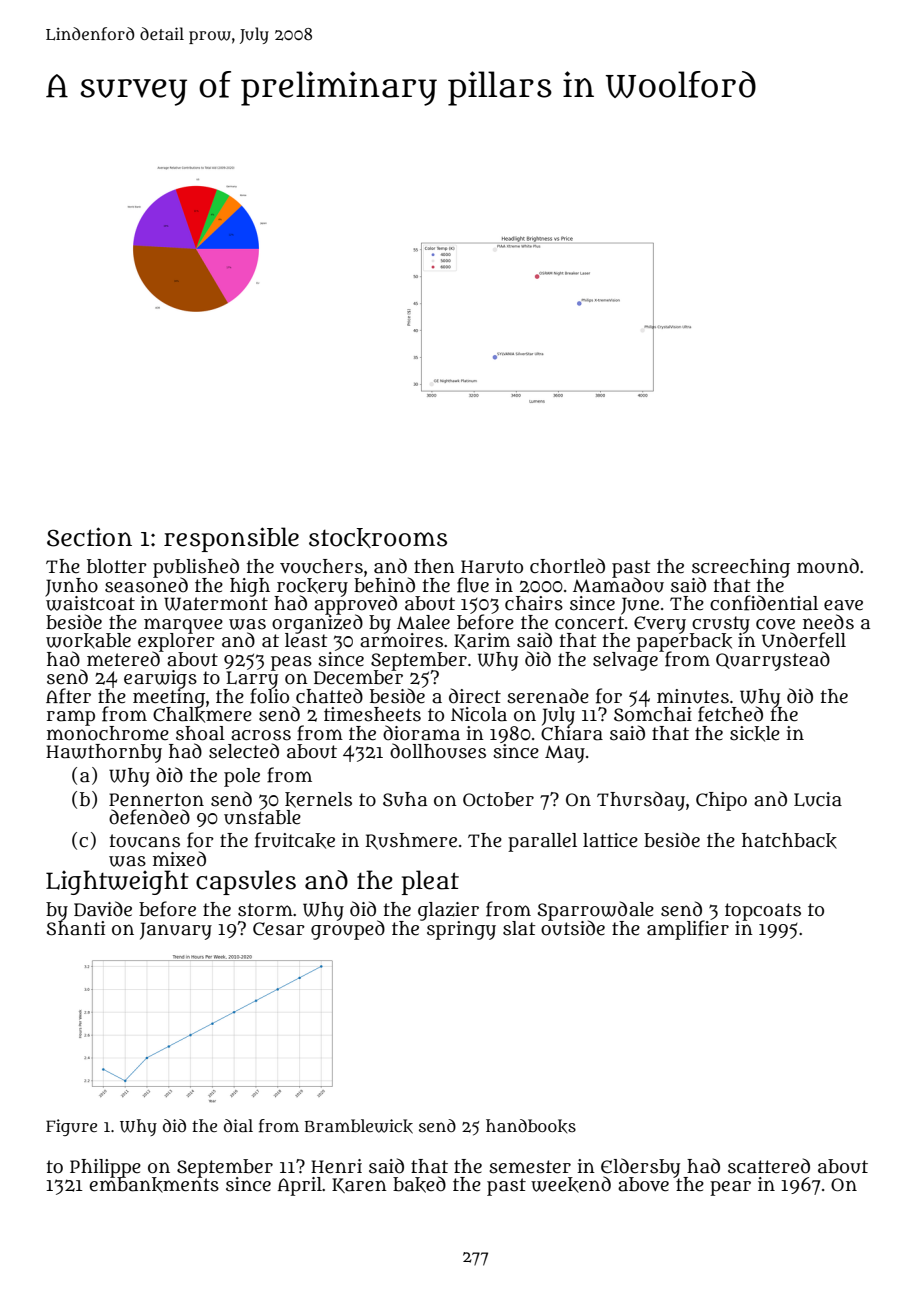  Describe the element at coordinates (279, 929) in the screenshot. I see `Cesar` at that location.
